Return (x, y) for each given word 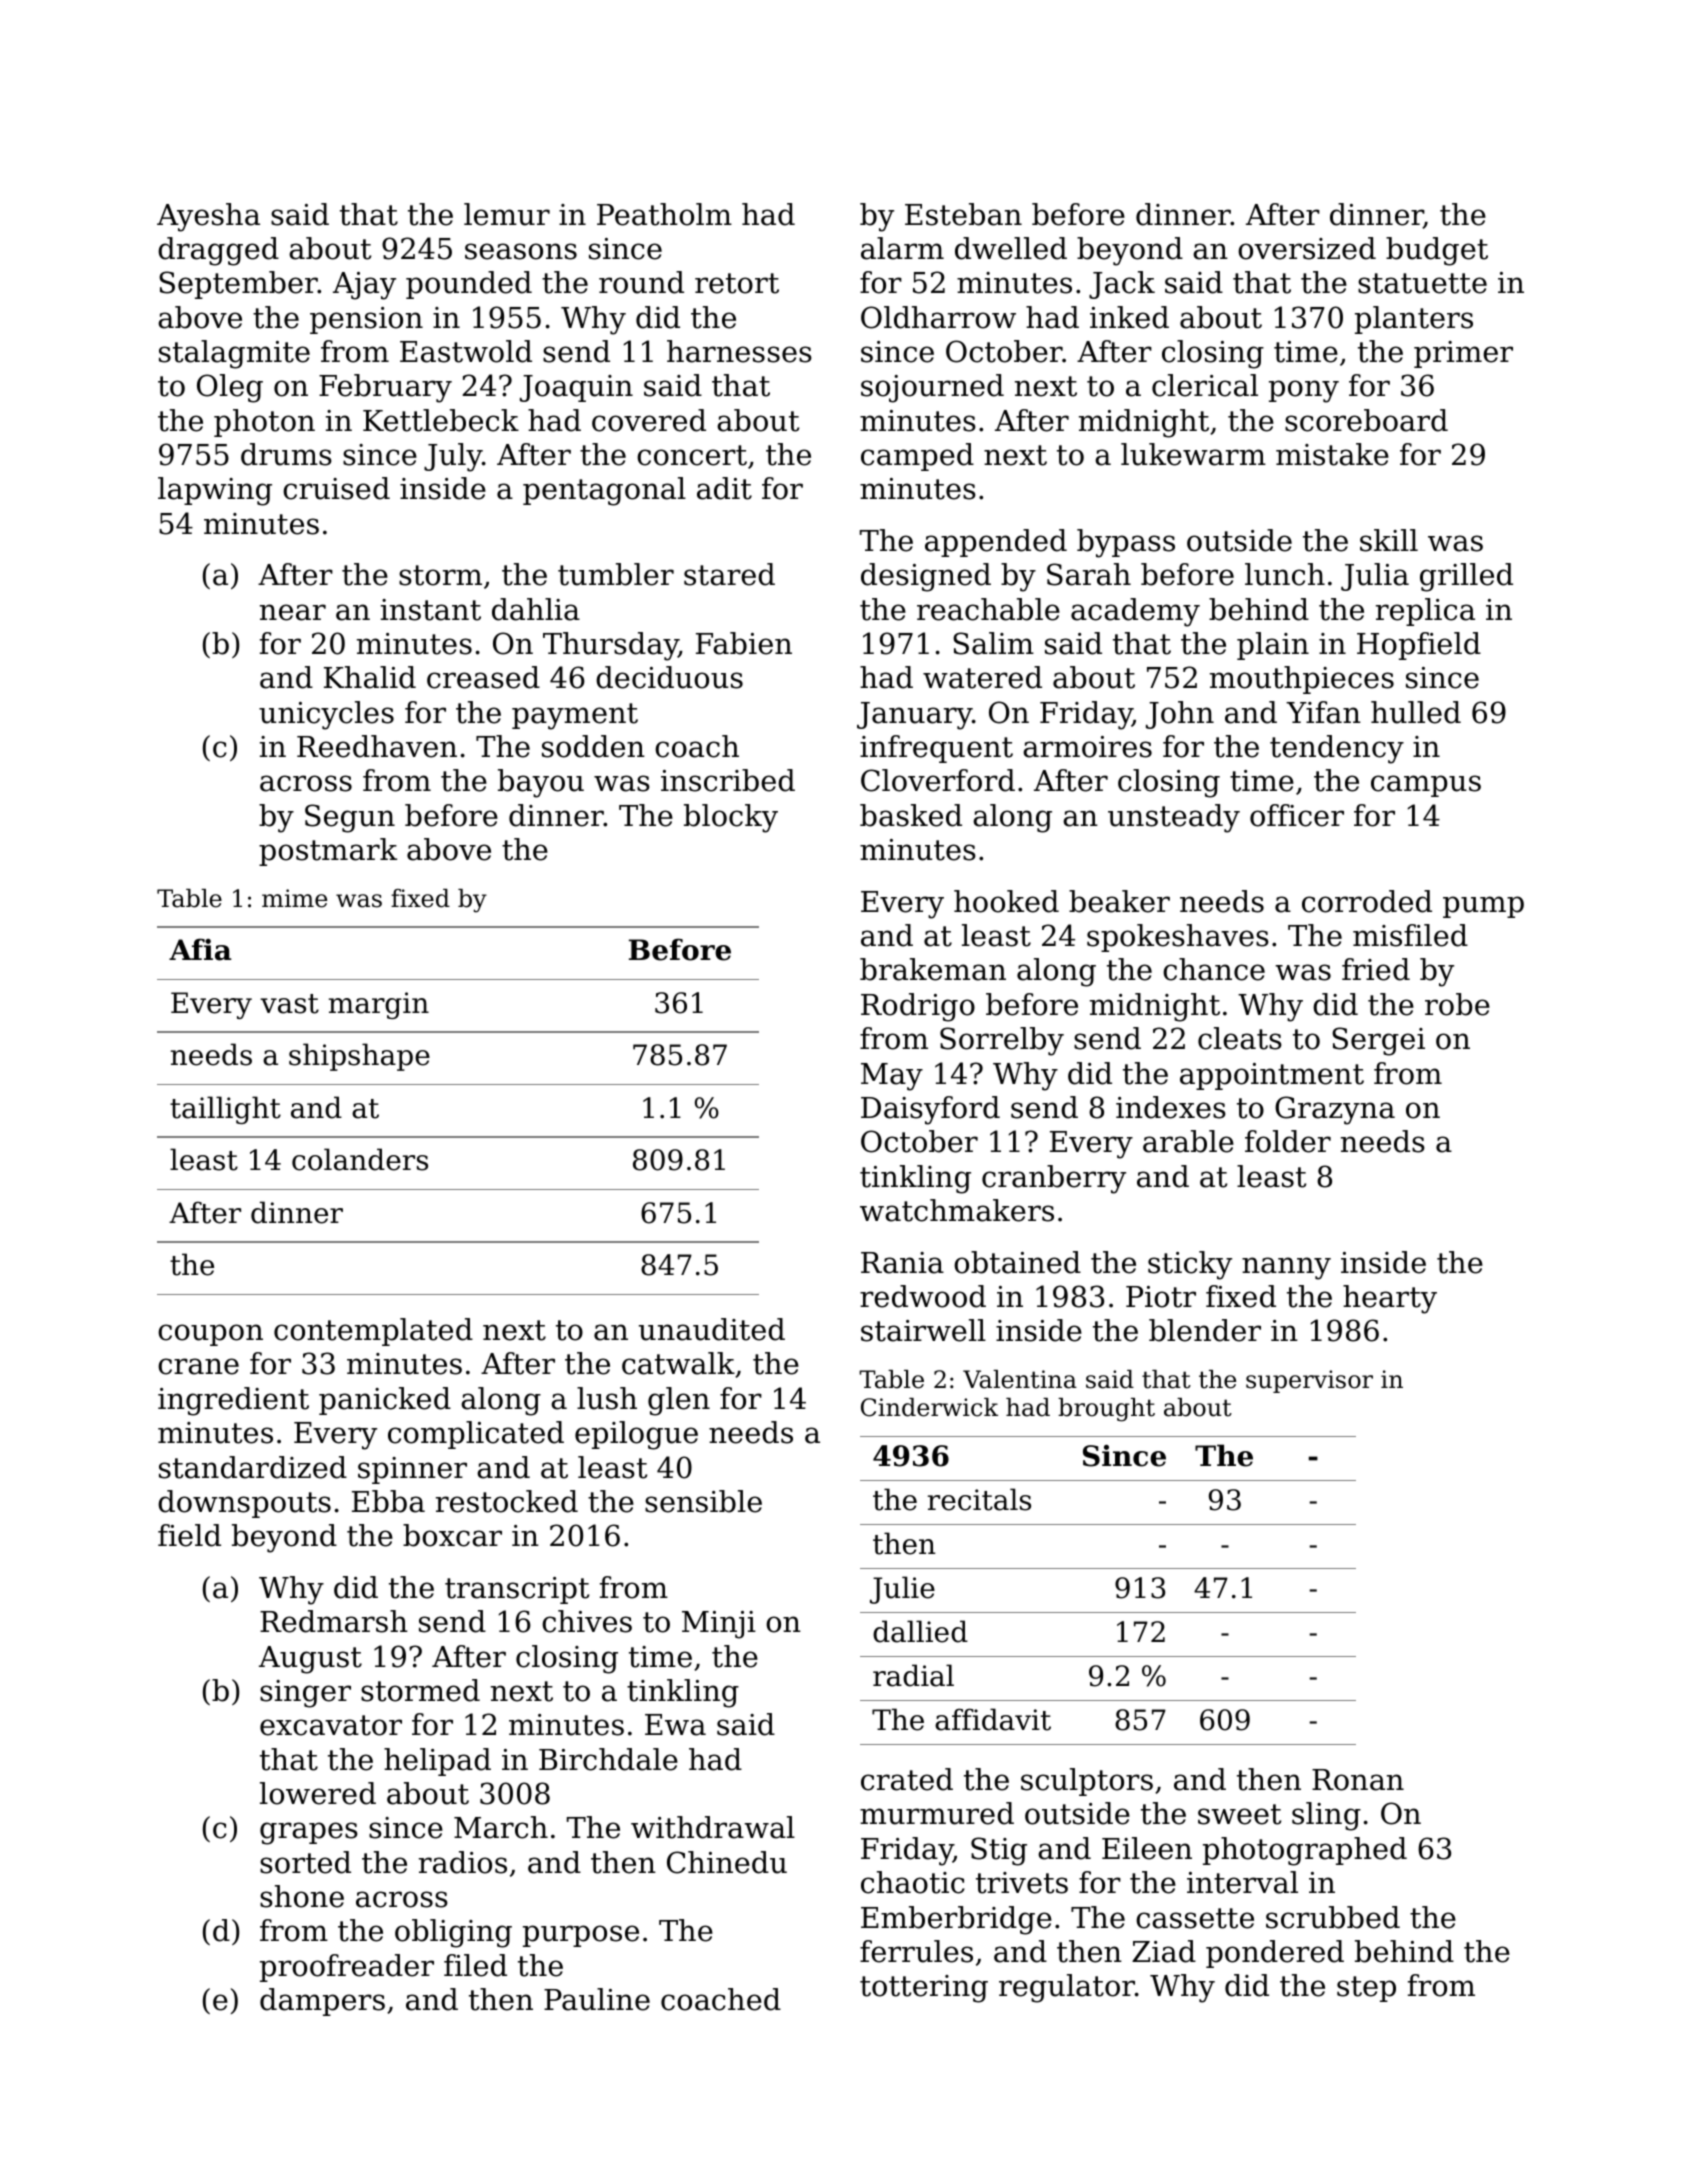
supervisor (1309, 1381)
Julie (902, 1590)
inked (1129, 317)
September (238, 285)
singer (305, 1694)
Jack (1122, 285)
